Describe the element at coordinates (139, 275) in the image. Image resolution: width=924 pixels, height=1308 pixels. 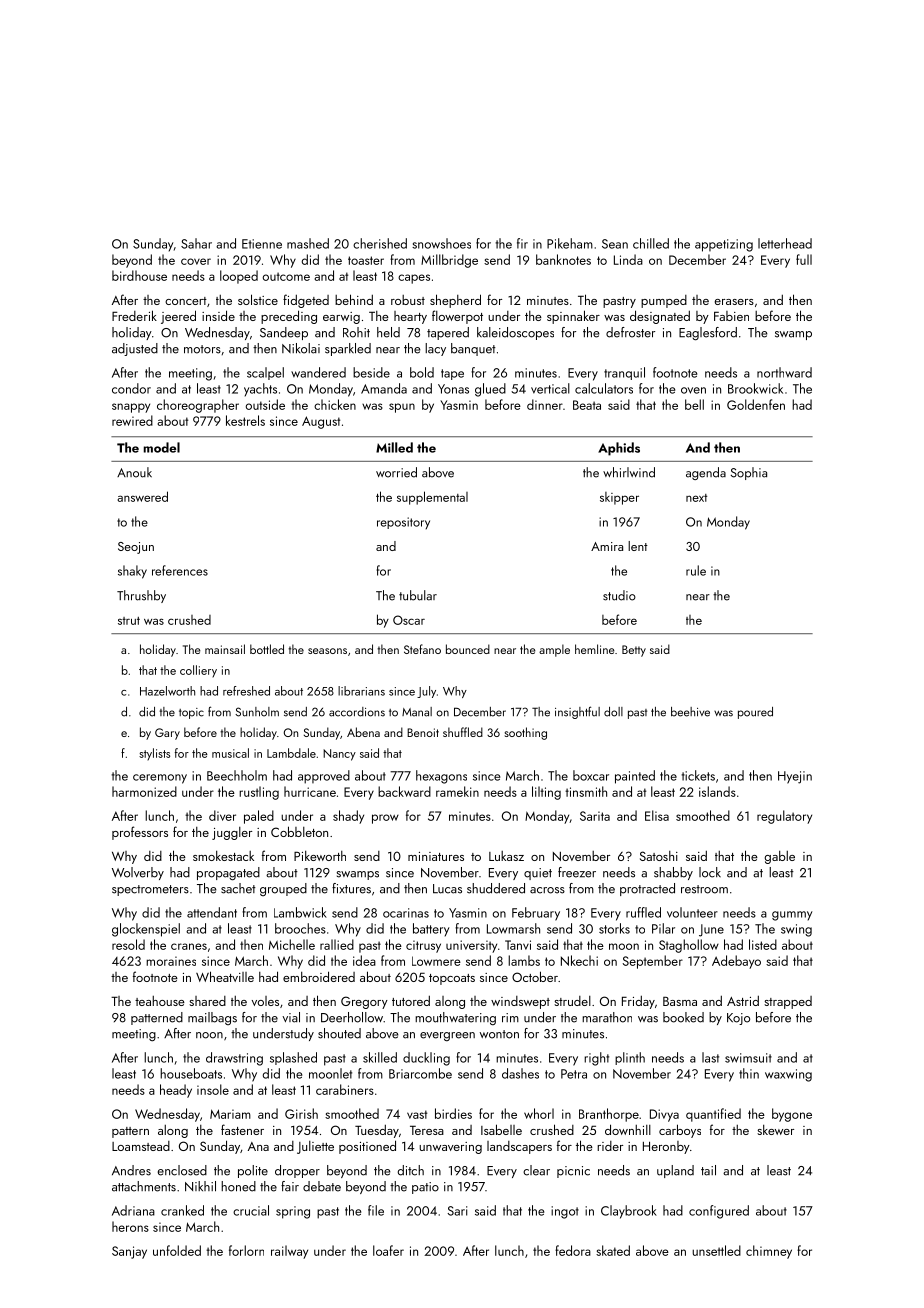
I see `birdhouse` at that location.
